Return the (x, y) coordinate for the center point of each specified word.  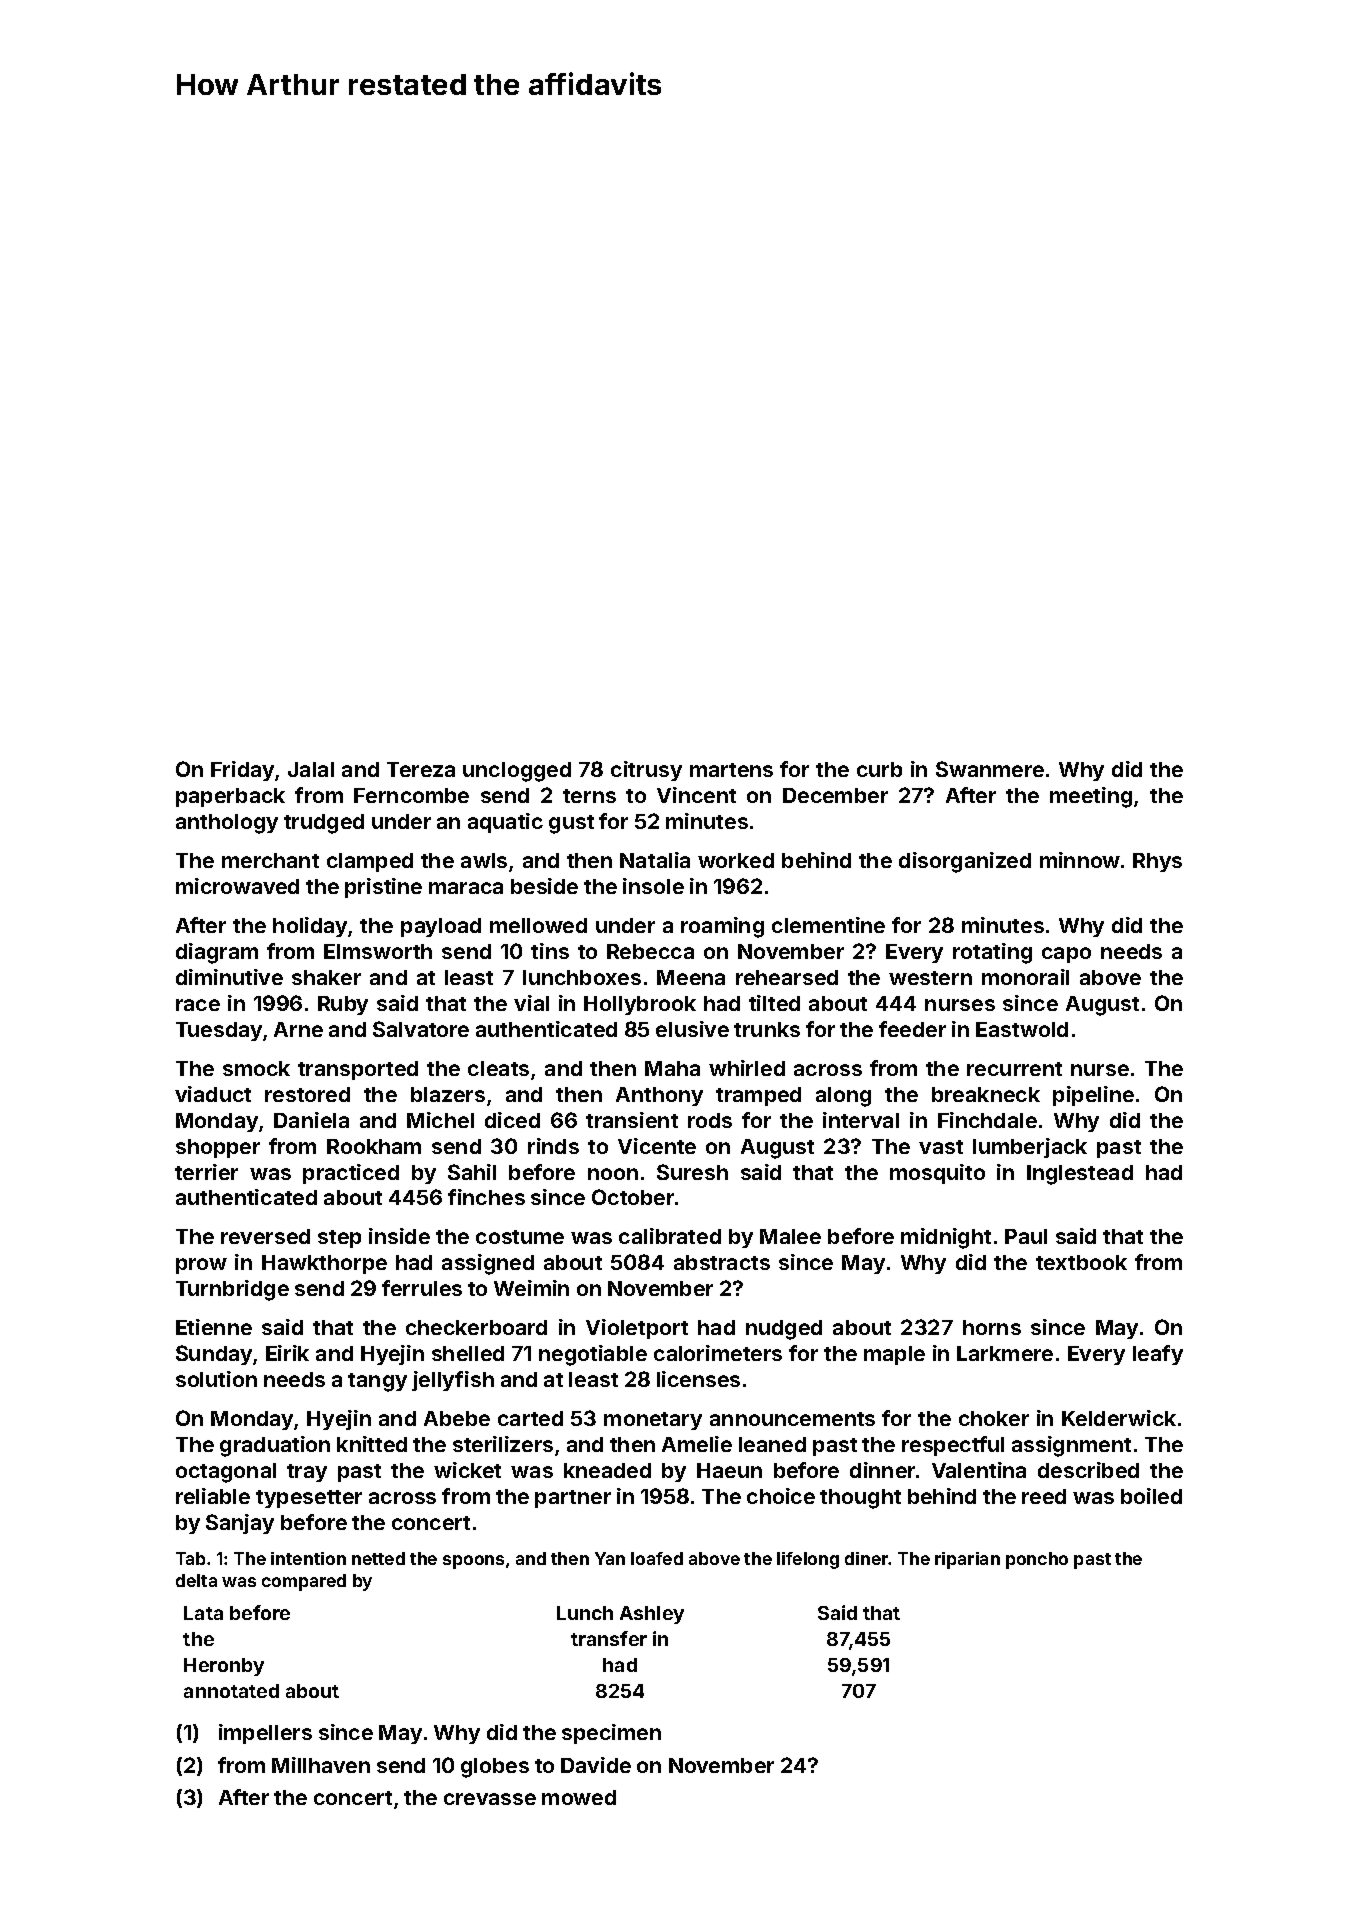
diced (512, 1120)
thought (860, 1499)
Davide (596, 1765)
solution (216, 1379)
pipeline (1093, 1096)
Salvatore (421, 1029)
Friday (242, 771)
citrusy (646, 771)
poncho (1037, 1560)
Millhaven (321, 1765)
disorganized (965, 862)
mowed (579, 1797)
